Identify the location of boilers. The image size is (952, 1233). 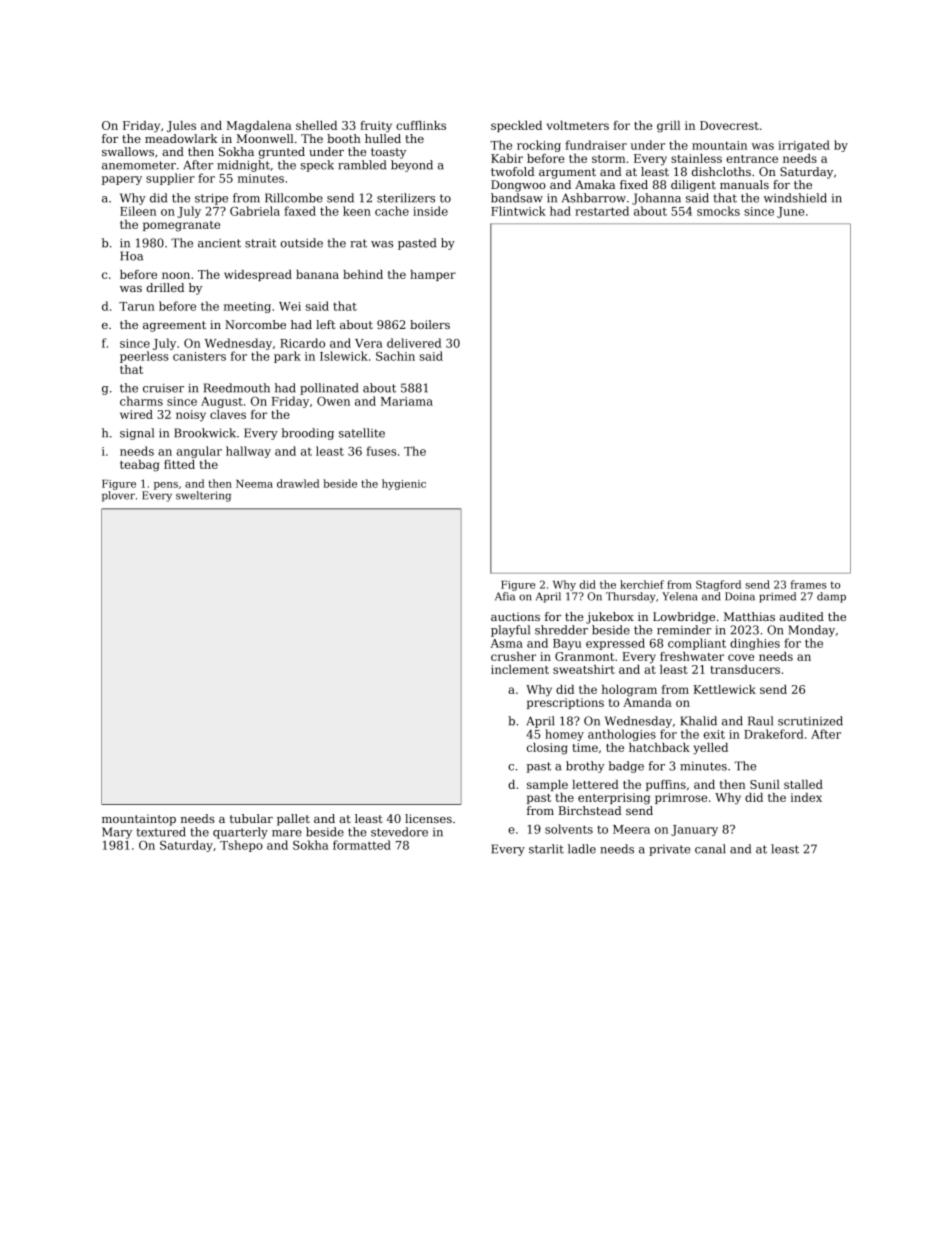
(430, 324).
